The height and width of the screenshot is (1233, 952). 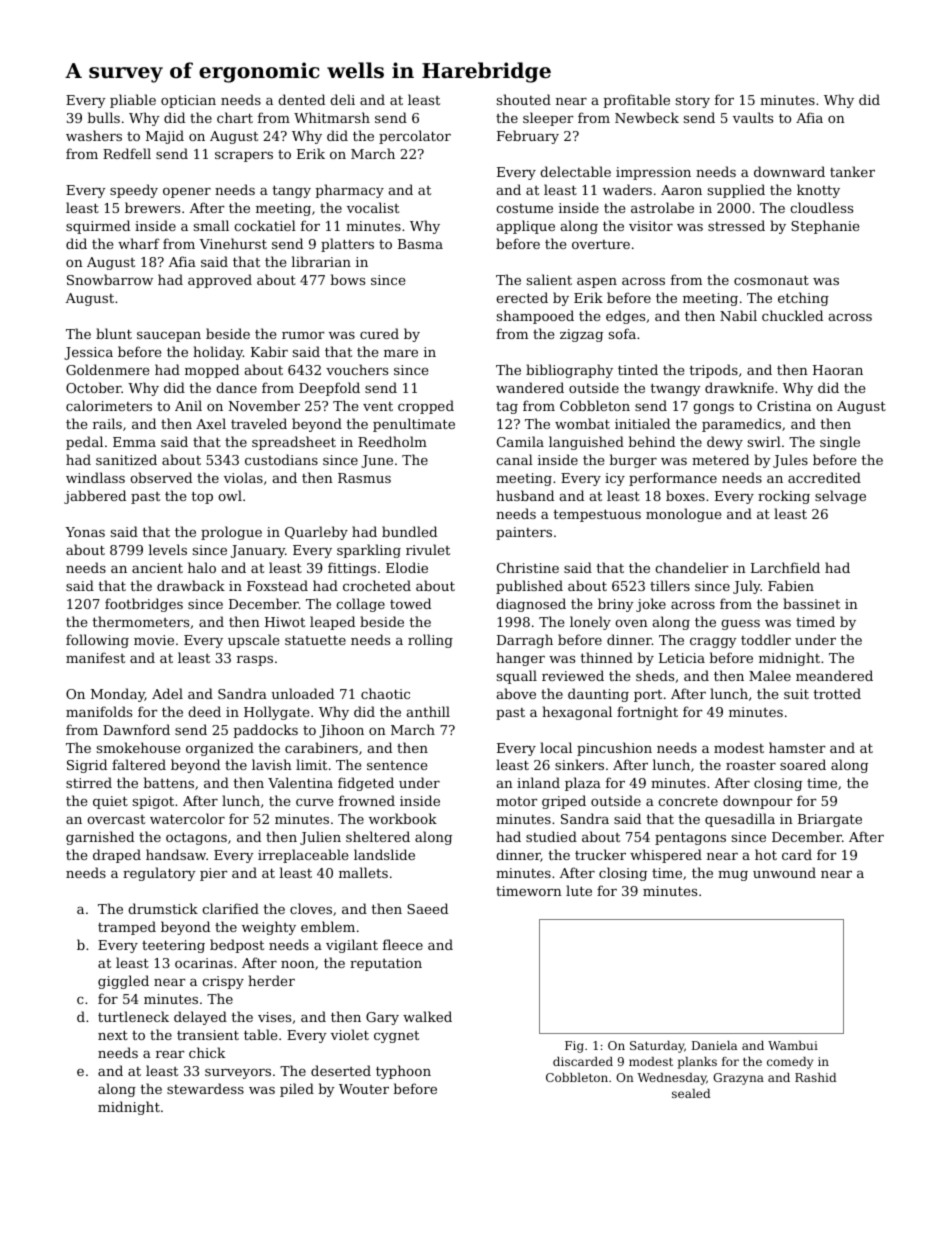 I want to click on stewardess, so click(x=205, y=1088).
